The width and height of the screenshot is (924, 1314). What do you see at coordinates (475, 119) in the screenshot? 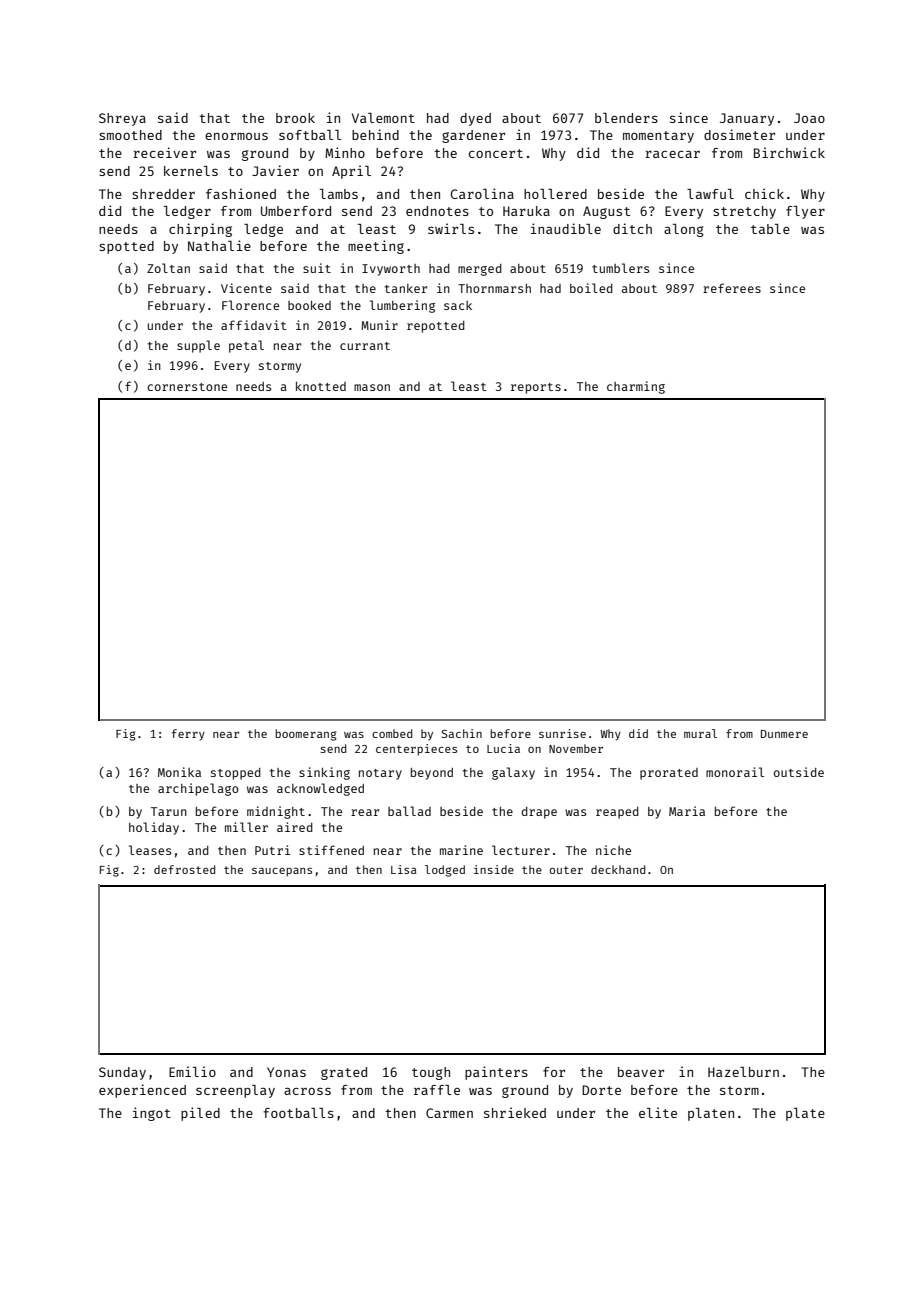
I see `dyed` at bounding box center [475, 119].
